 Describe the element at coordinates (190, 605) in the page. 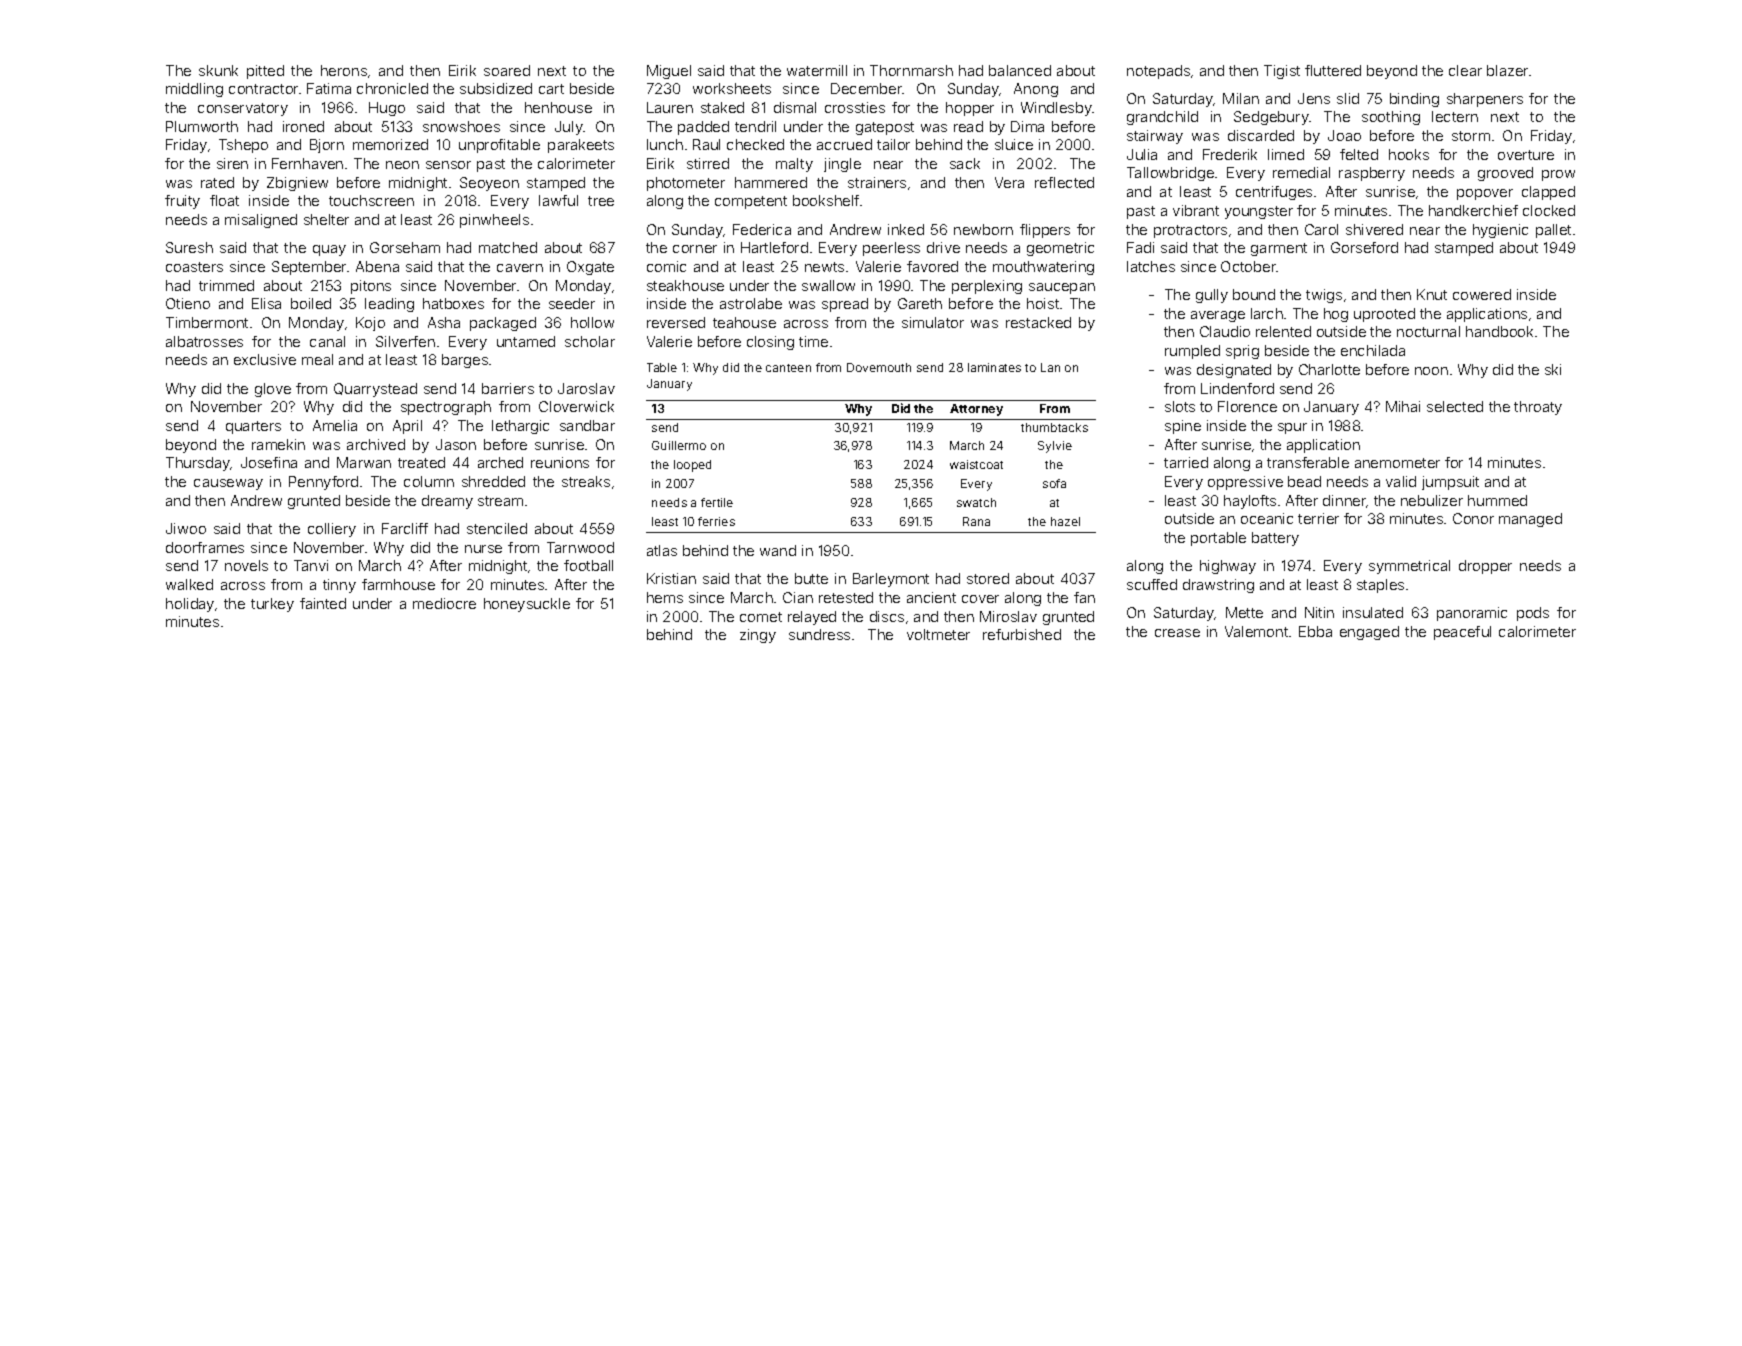

I see `holiday` at that location.
